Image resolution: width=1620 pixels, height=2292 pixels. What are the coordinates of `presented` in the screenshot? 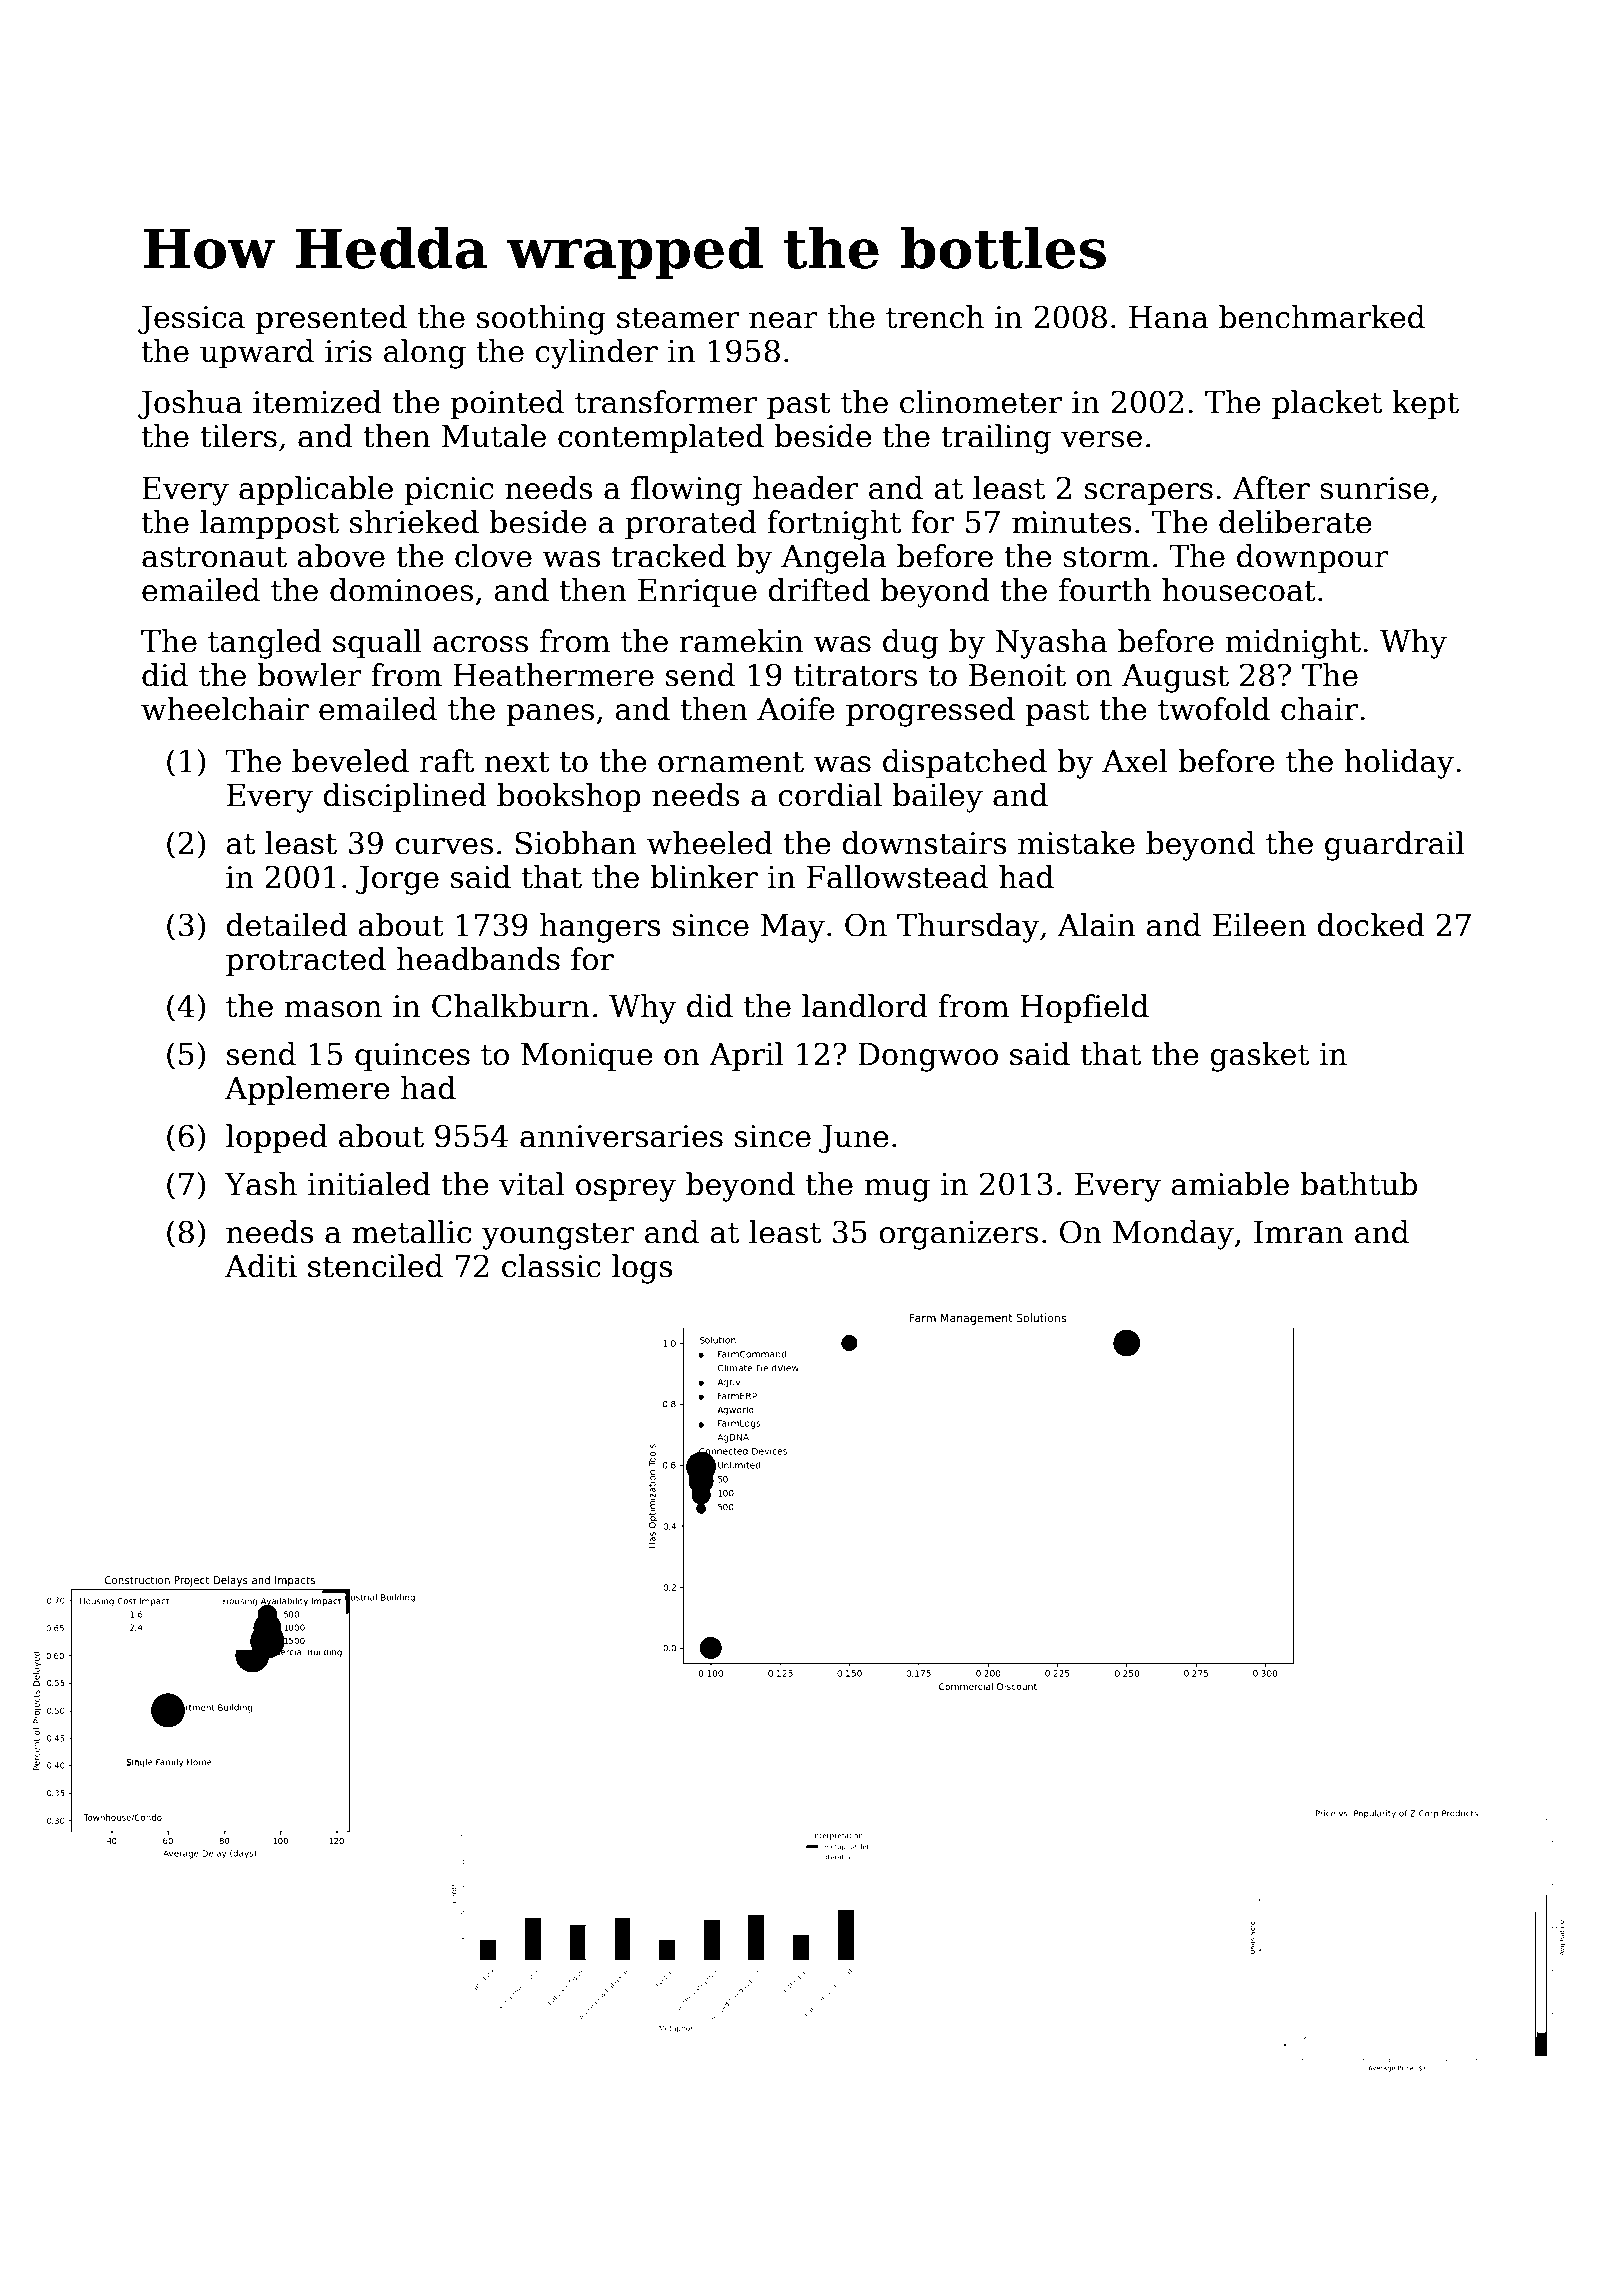 It's located at (331, 319).
